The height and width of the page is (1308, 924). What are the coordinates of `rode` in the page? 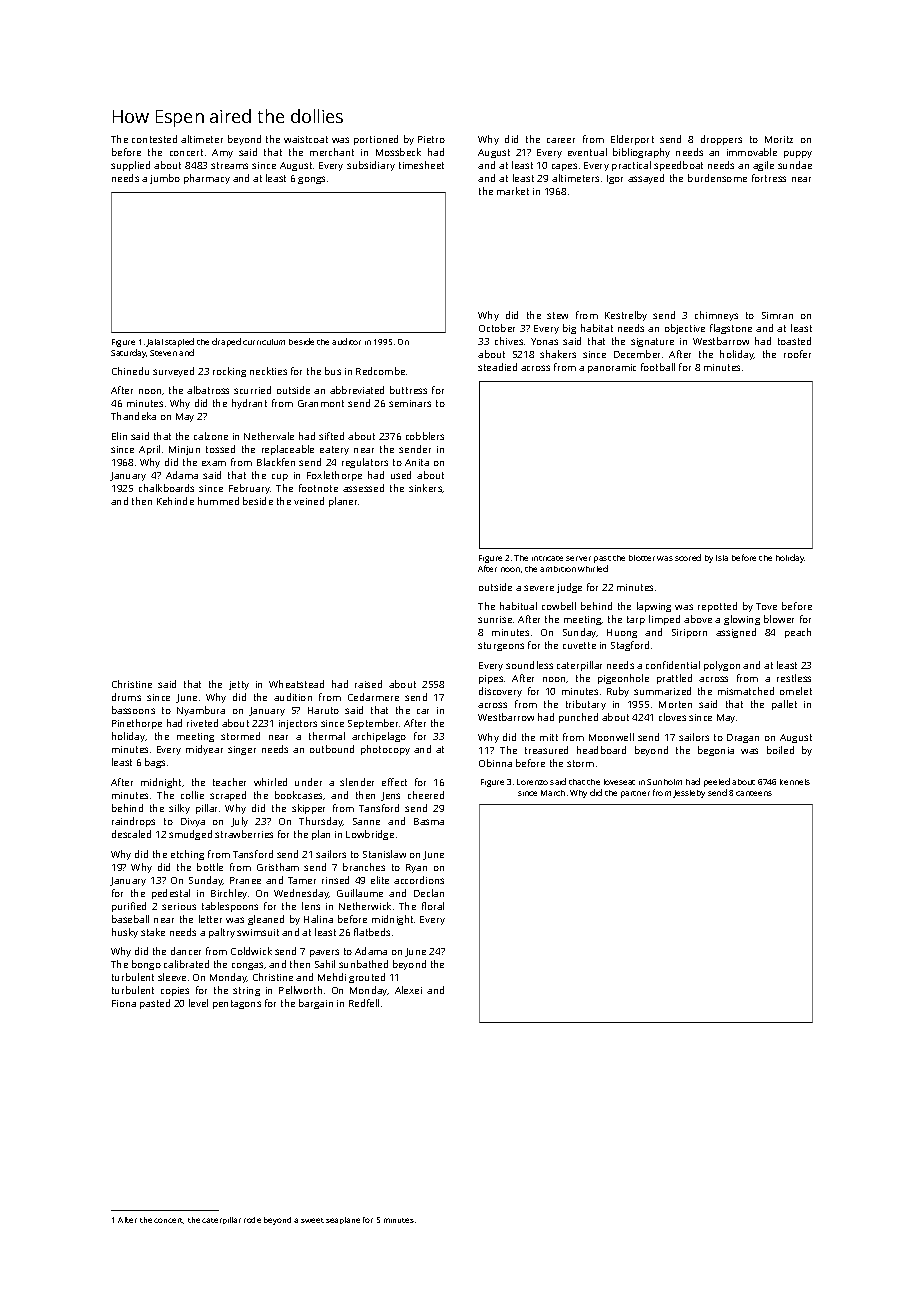 It's located at (252, 1220).
